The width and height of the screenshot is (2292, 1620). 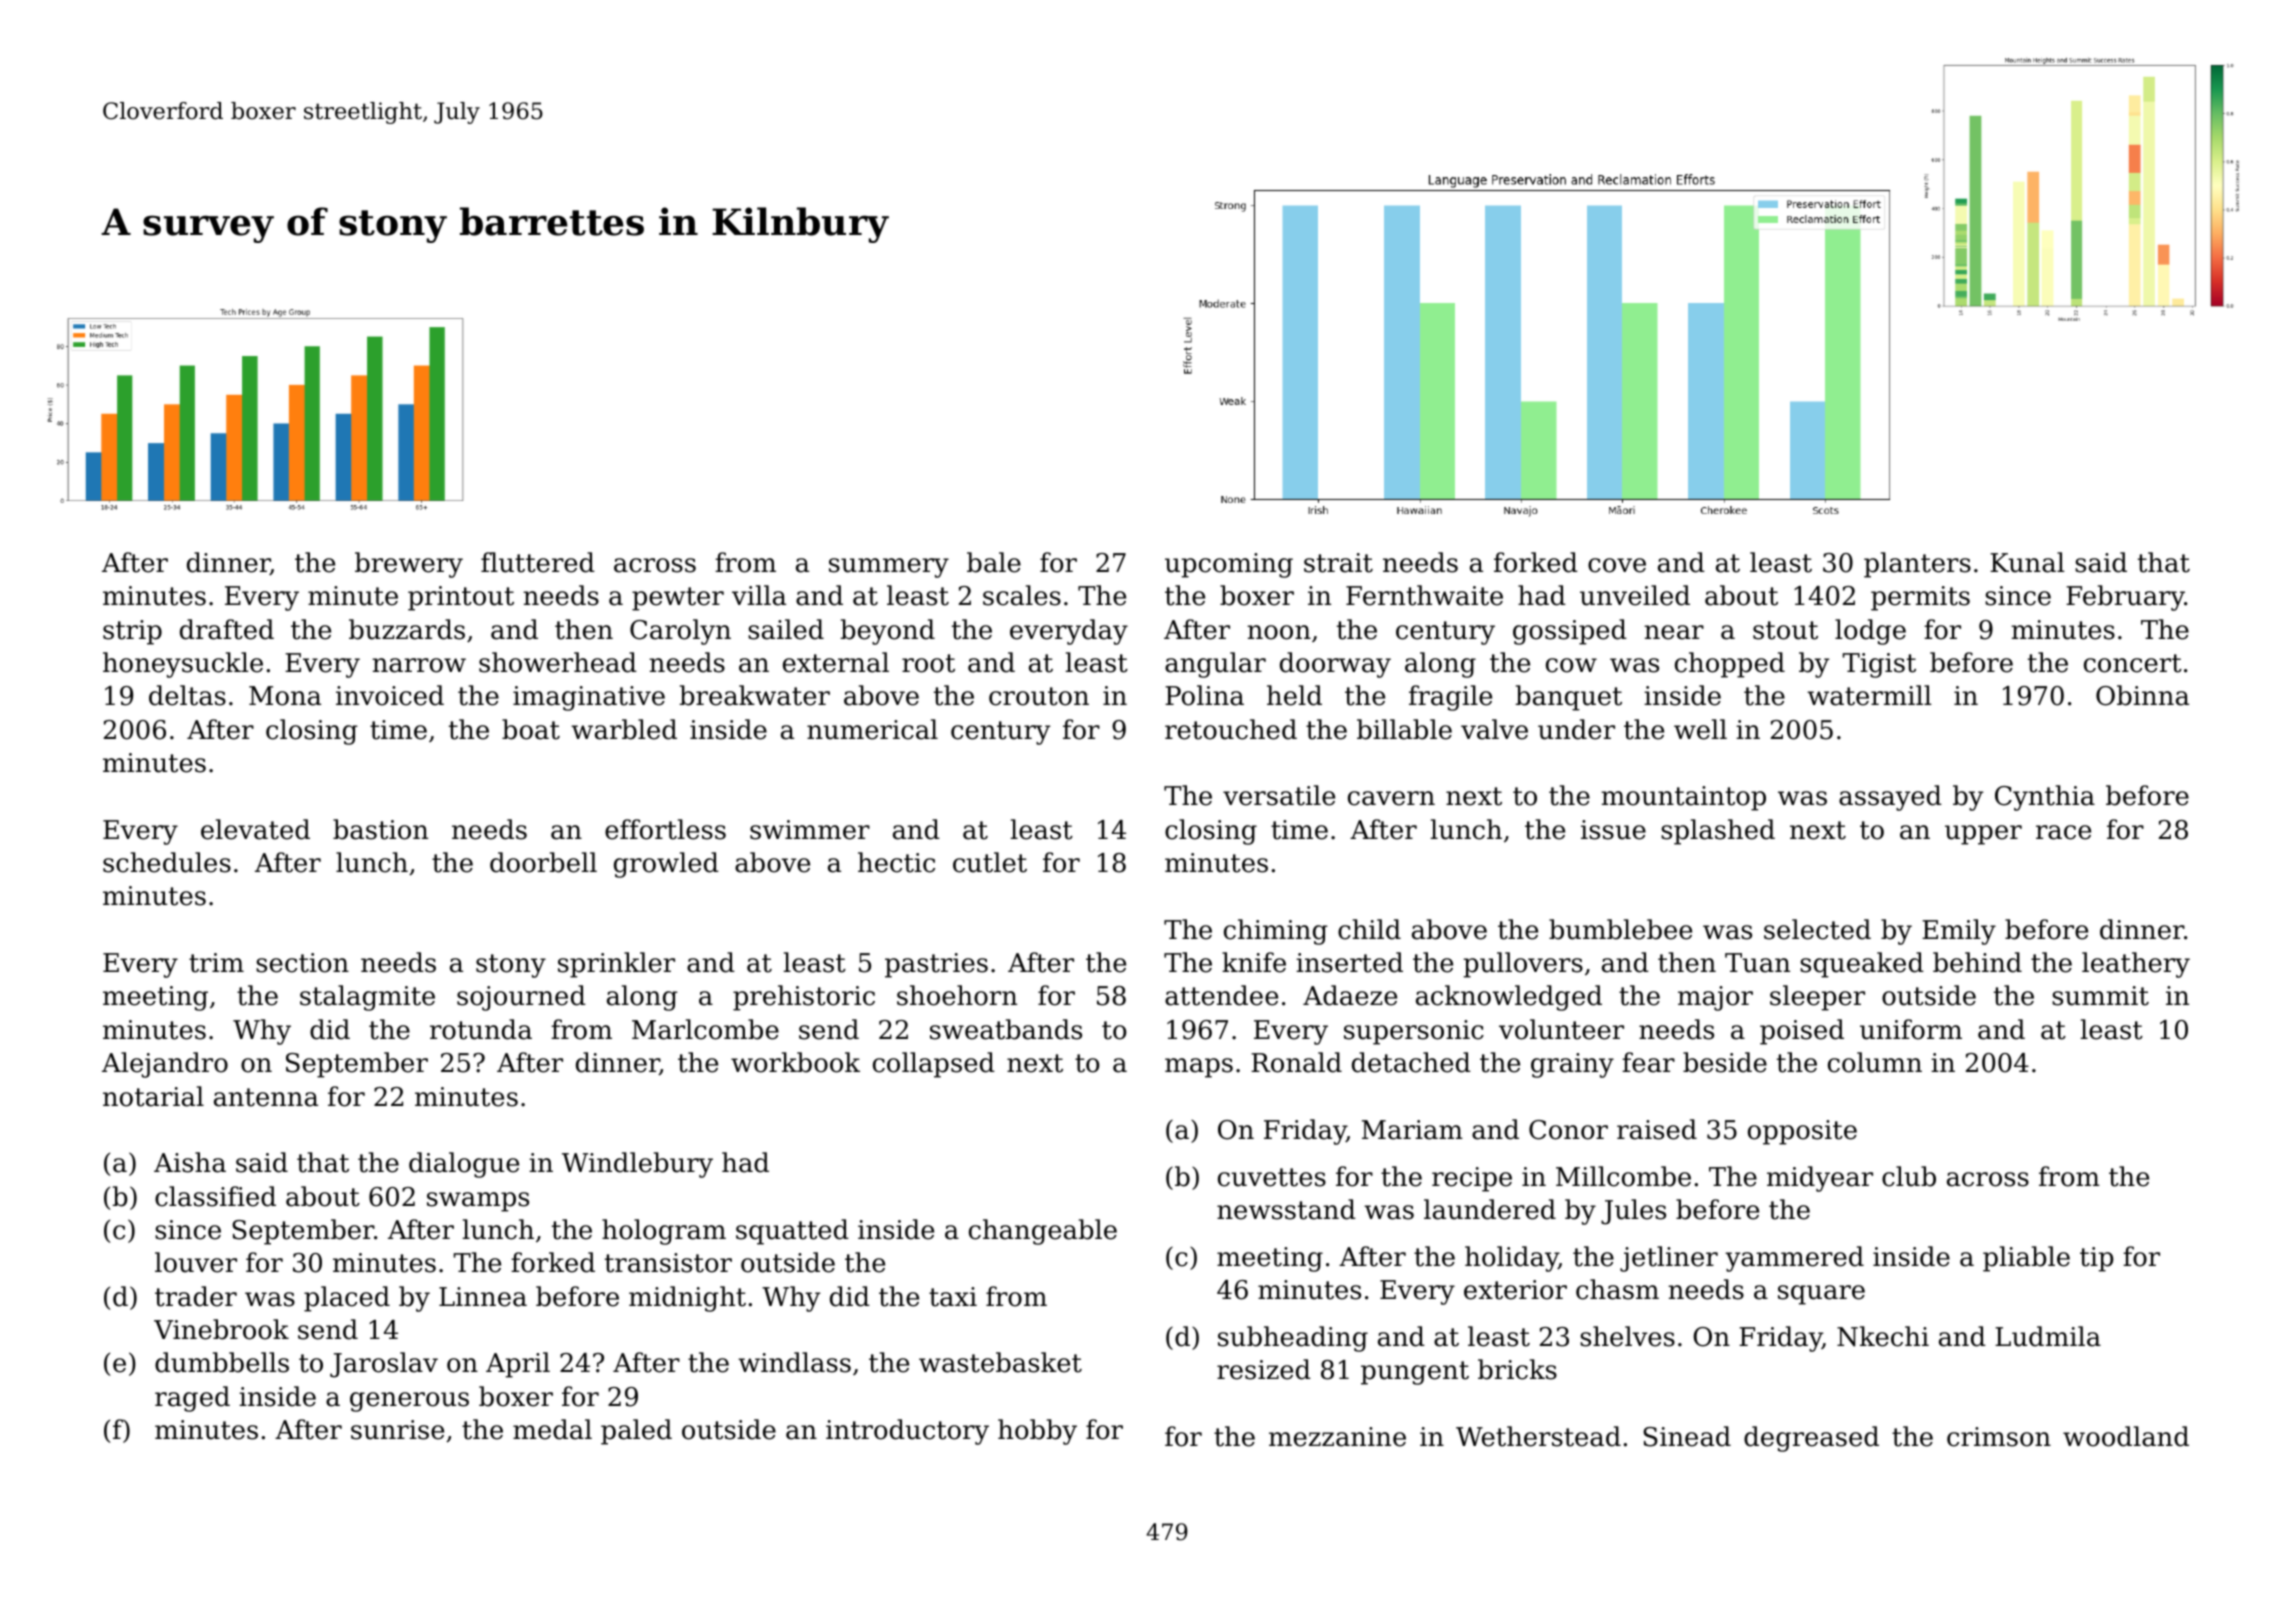 I want to click on antenna, so click(x=266, y=1097).
